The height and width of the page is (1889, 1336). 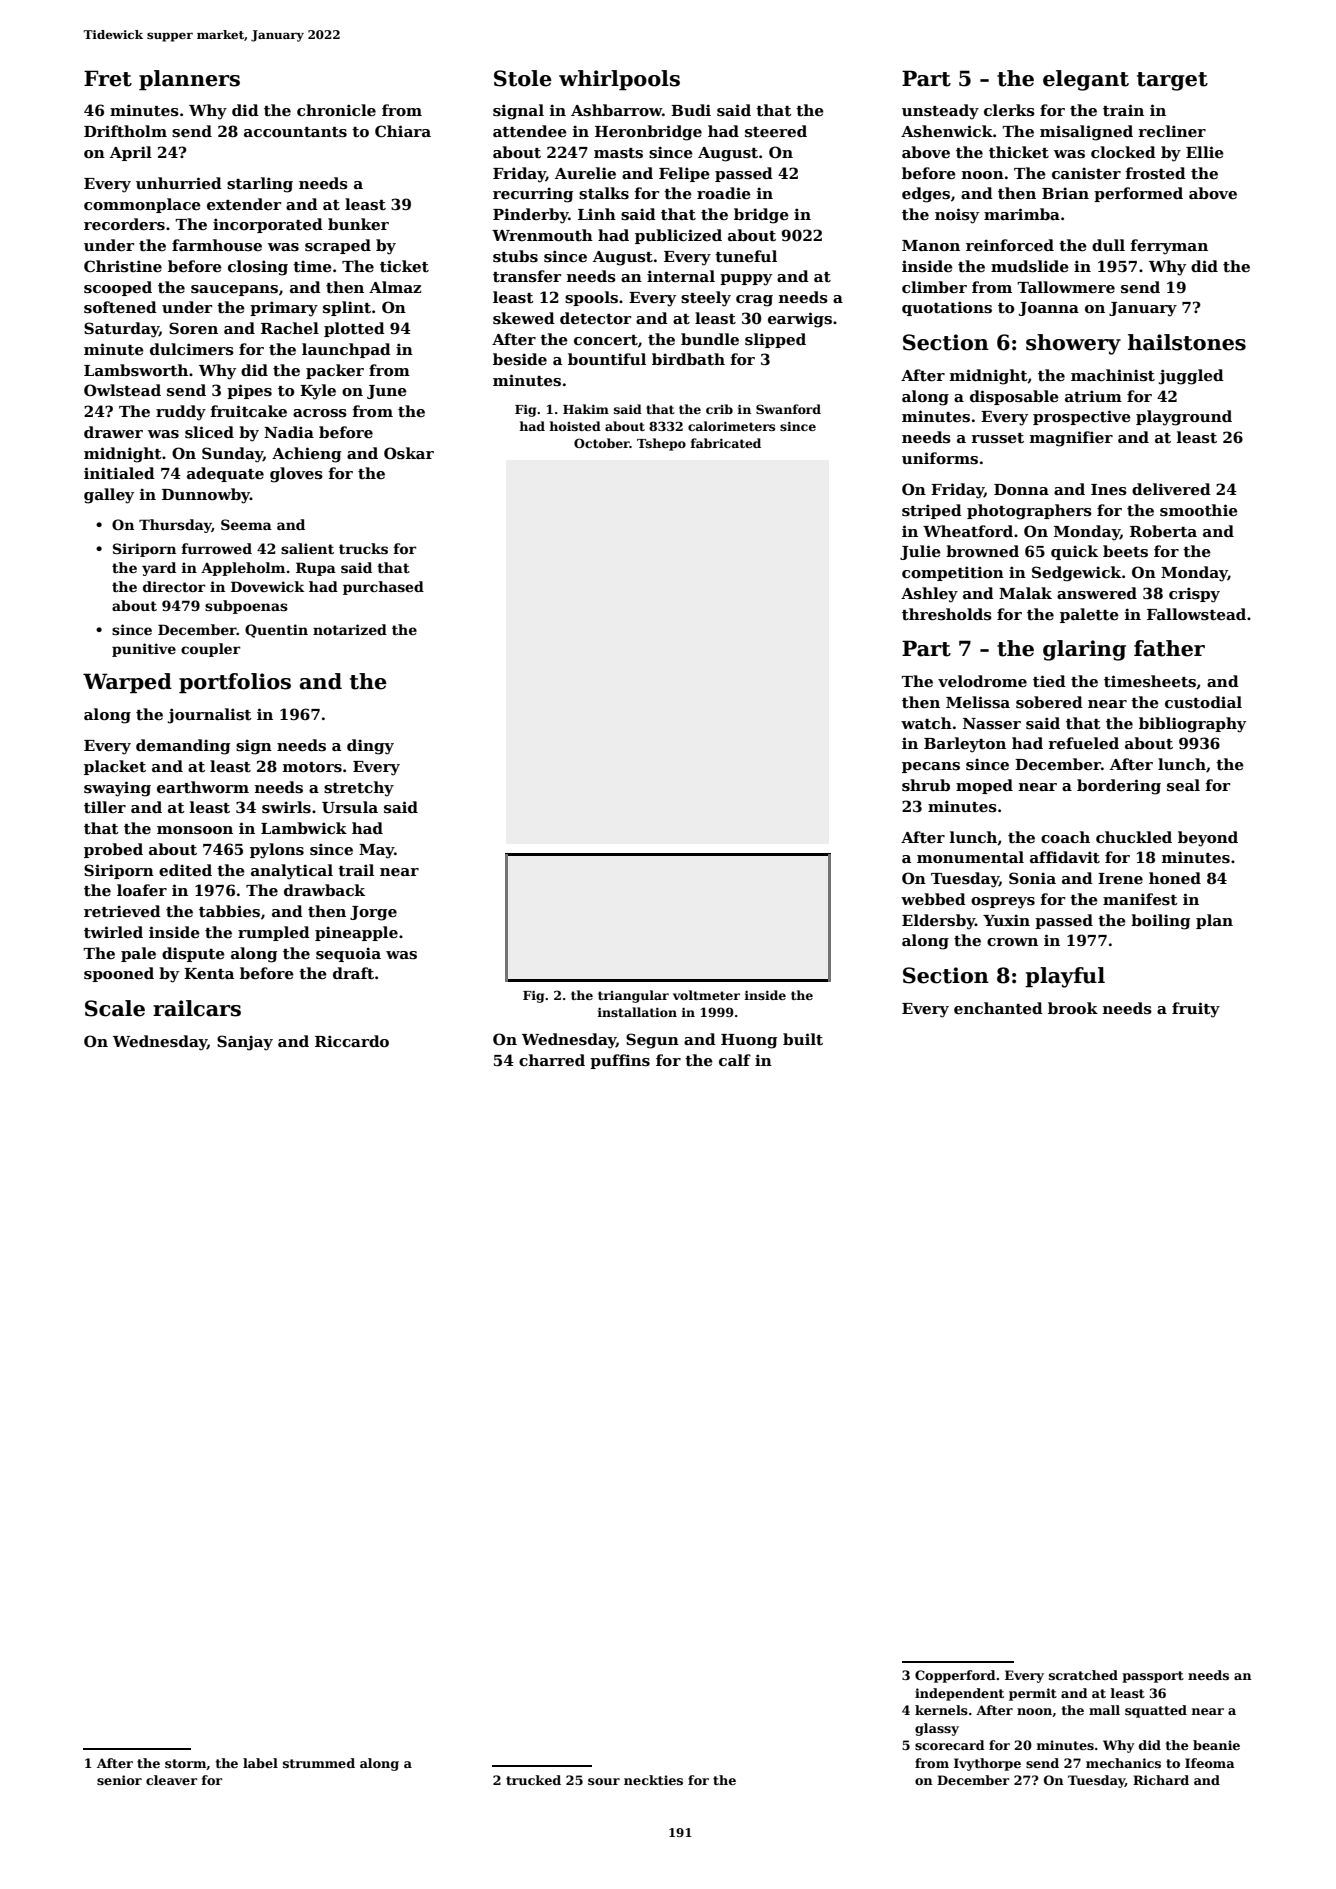 What do you see at coordinates (245, 1043) in the page?
I see `Sanjay` at bounding box center [245, 1043].
